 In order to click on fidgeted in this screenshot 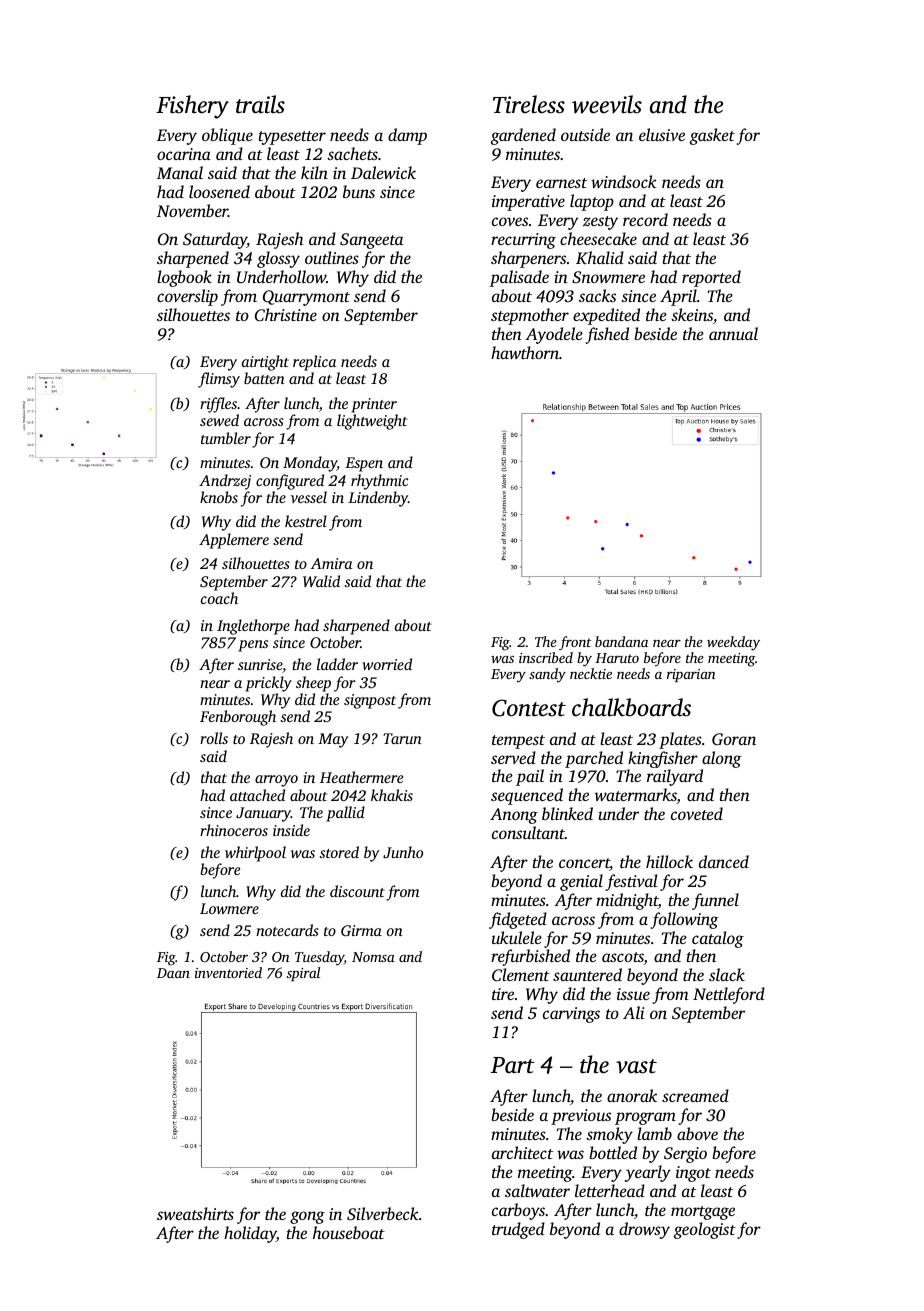, I will do `click(518, 920)`.
